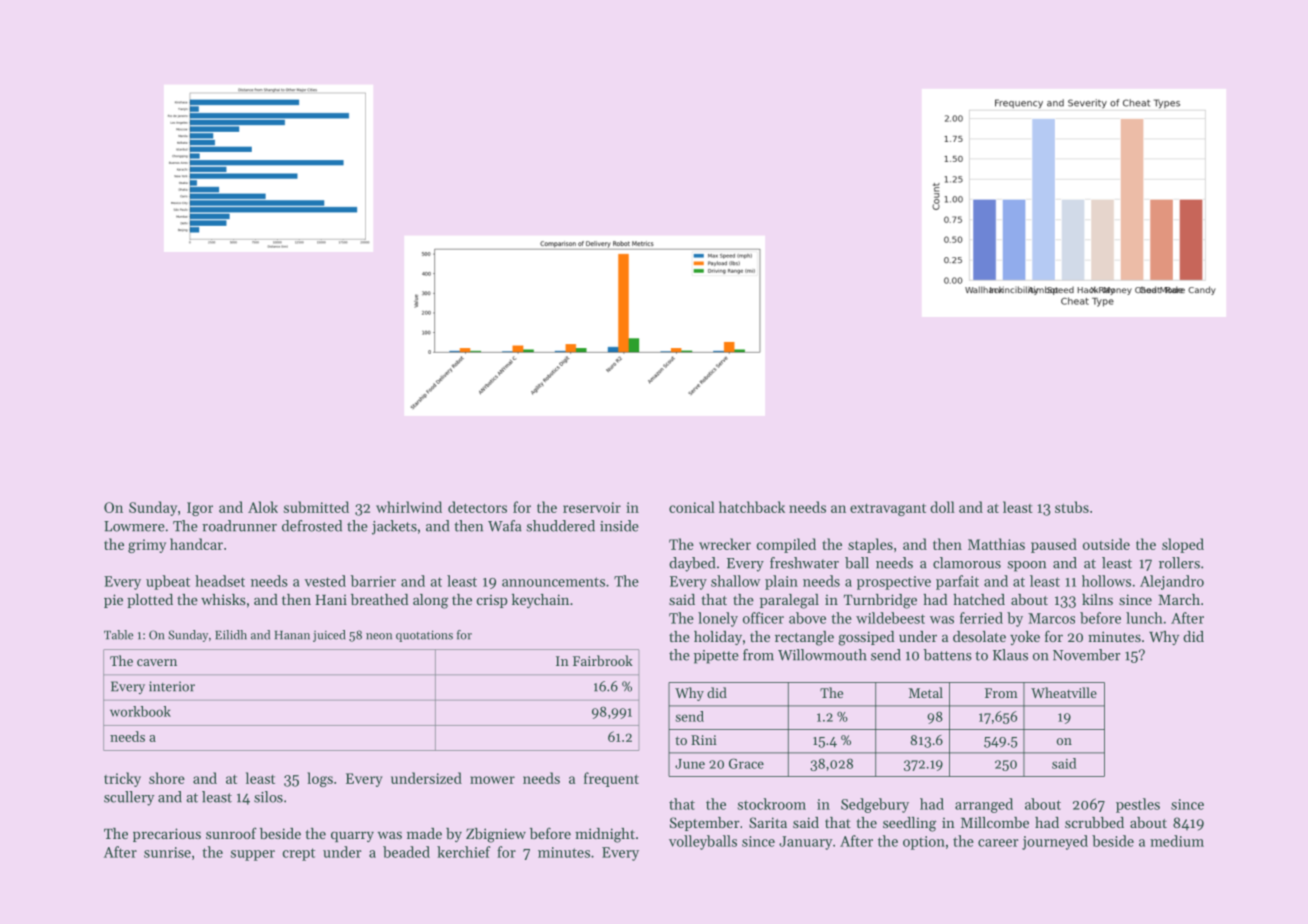  I want to click on holiday, so click(718, 638).
